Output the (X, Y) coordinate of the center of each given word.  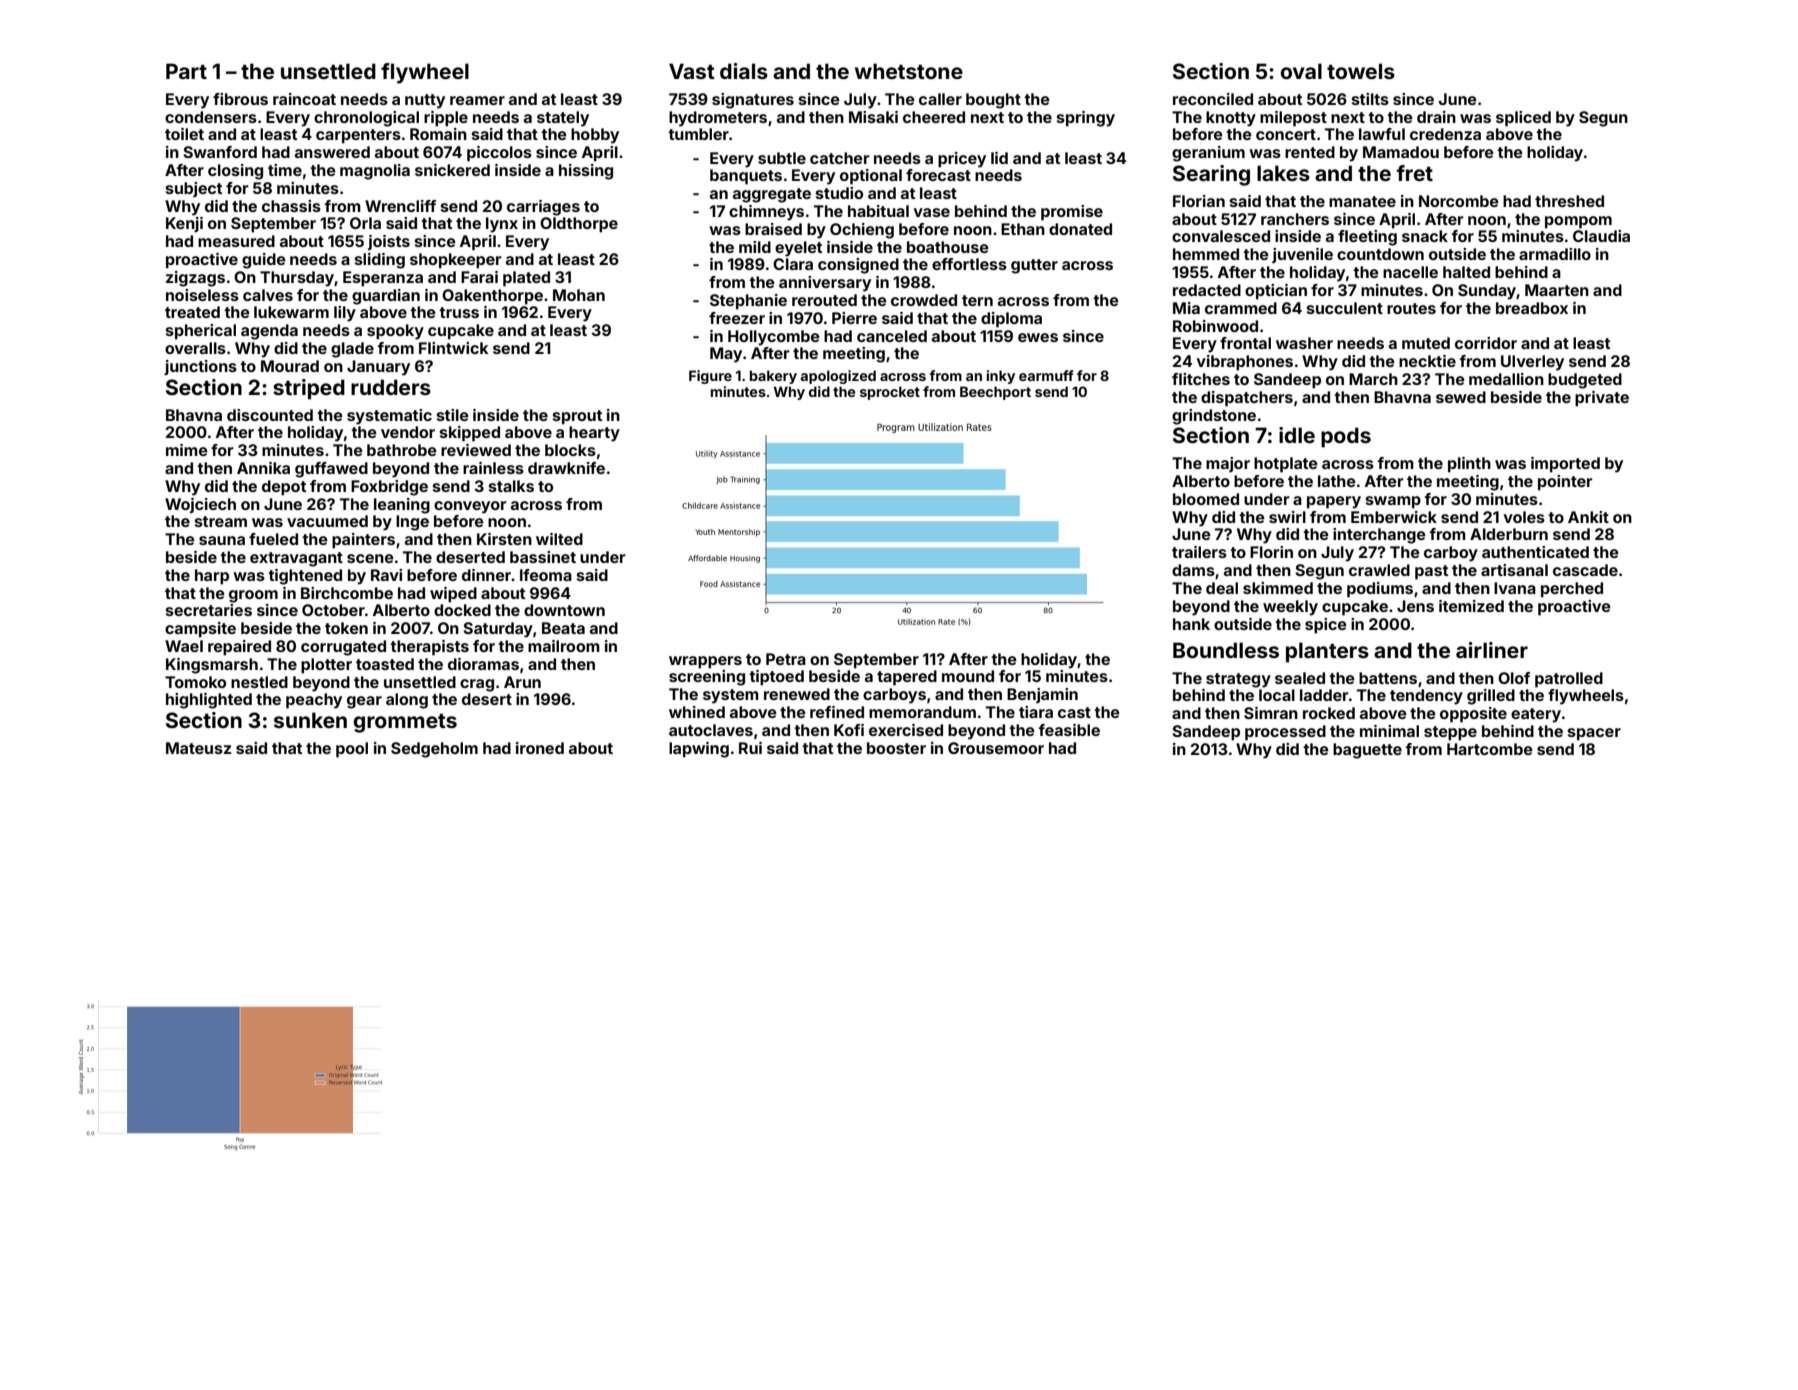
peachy (314, 701)
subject (194, 189)
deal (1222, 588)
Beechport (995, 393)
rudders (391, 387)
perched (1572, 590)
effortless (969, 264)
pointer (1565, 483)
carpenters (358, 136)
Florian (1199, 201)
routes (1411, 308)
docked (462, 610)
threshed (1569, 201)
